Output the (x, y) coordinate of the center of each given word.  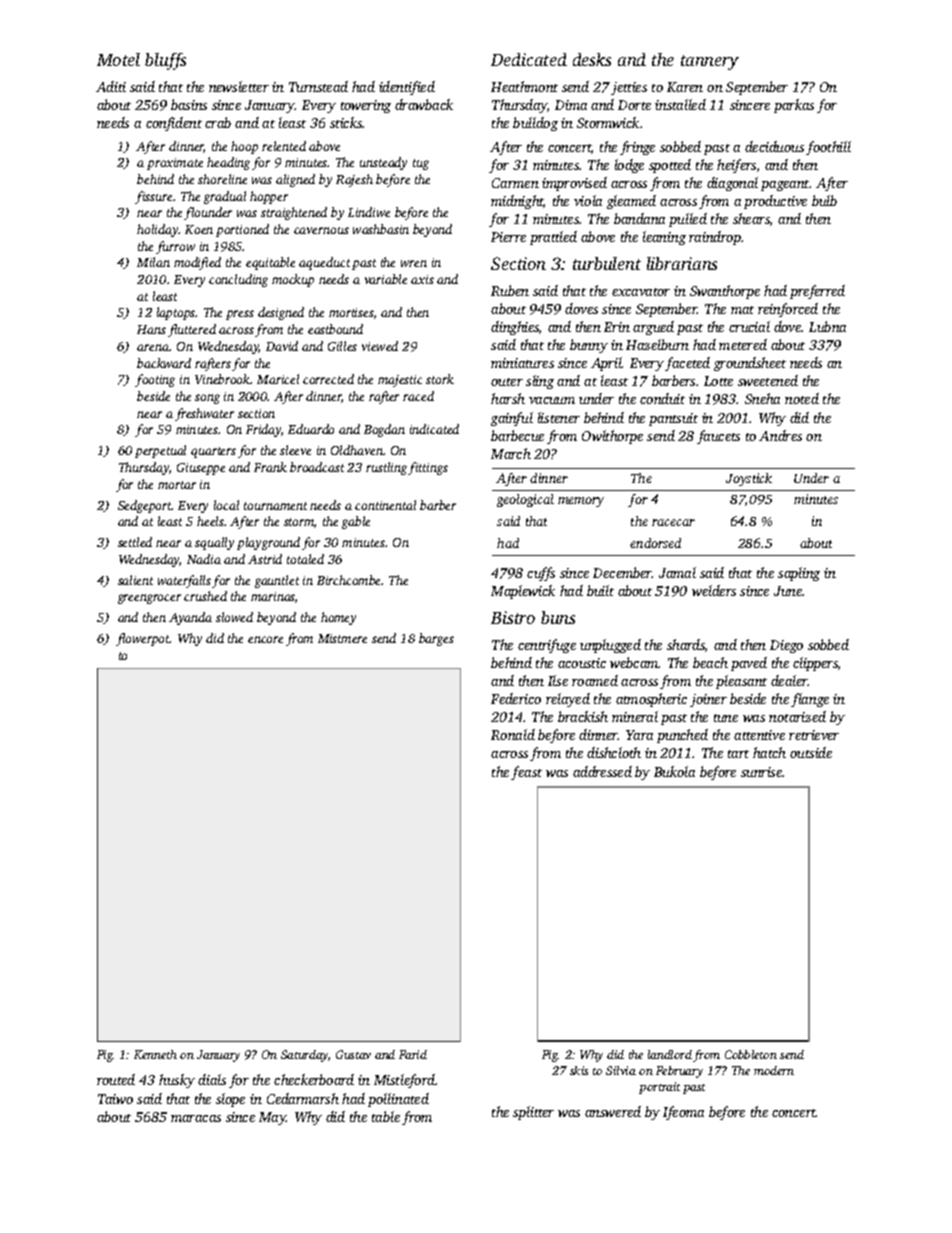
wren (414, 263)
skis (579, 1070)
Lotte (718, 381)
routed (116, 1079)
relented (284, 146)
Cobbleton (751, 1054)
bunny (589, 346)
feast (526, 773)
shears (751, 218)
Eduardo (311, 429)
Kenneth (155, 1054)
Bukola (674, 771)
